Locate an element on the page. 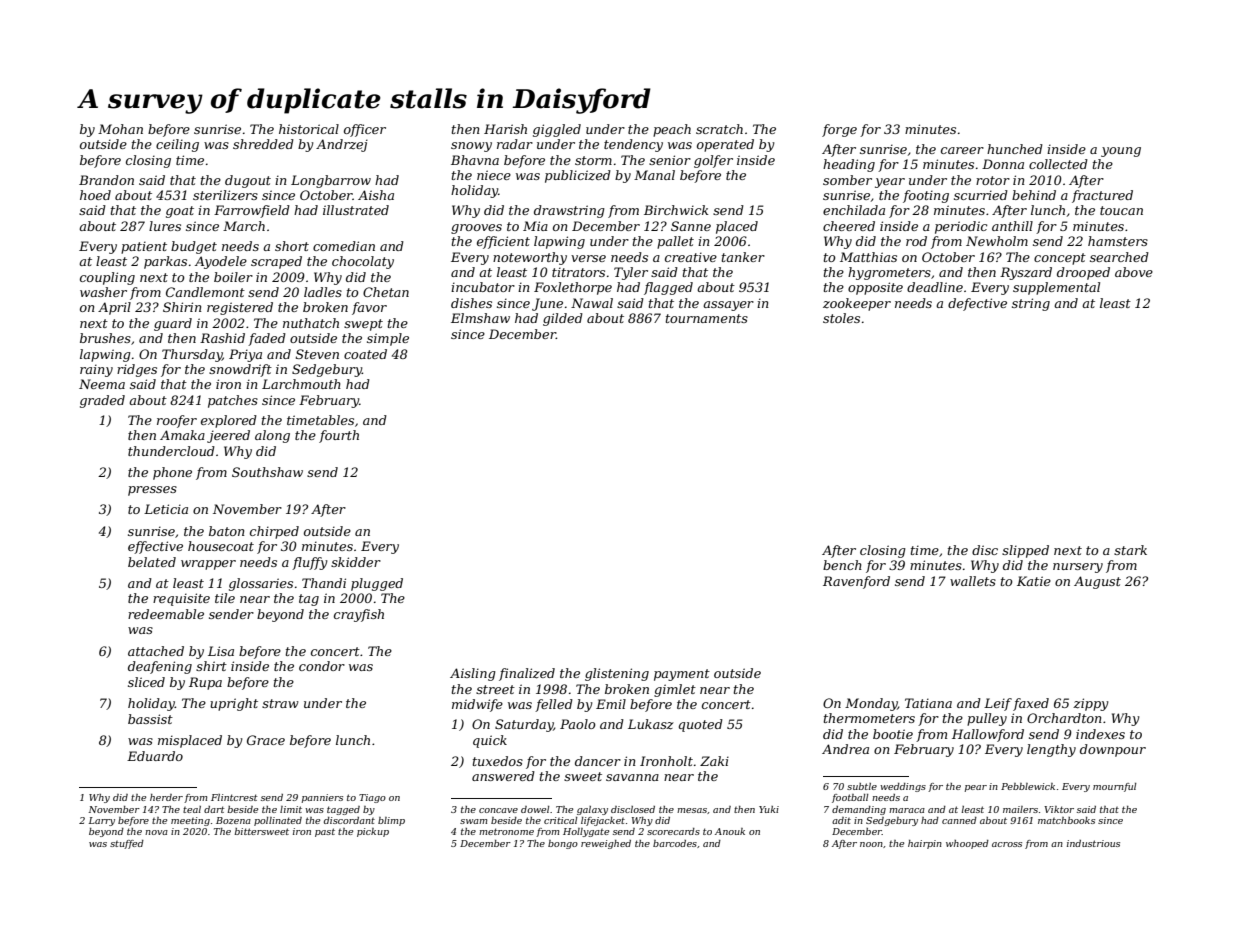 This document has width=1233, height=952. bench is located at coordinates (842, 565).
